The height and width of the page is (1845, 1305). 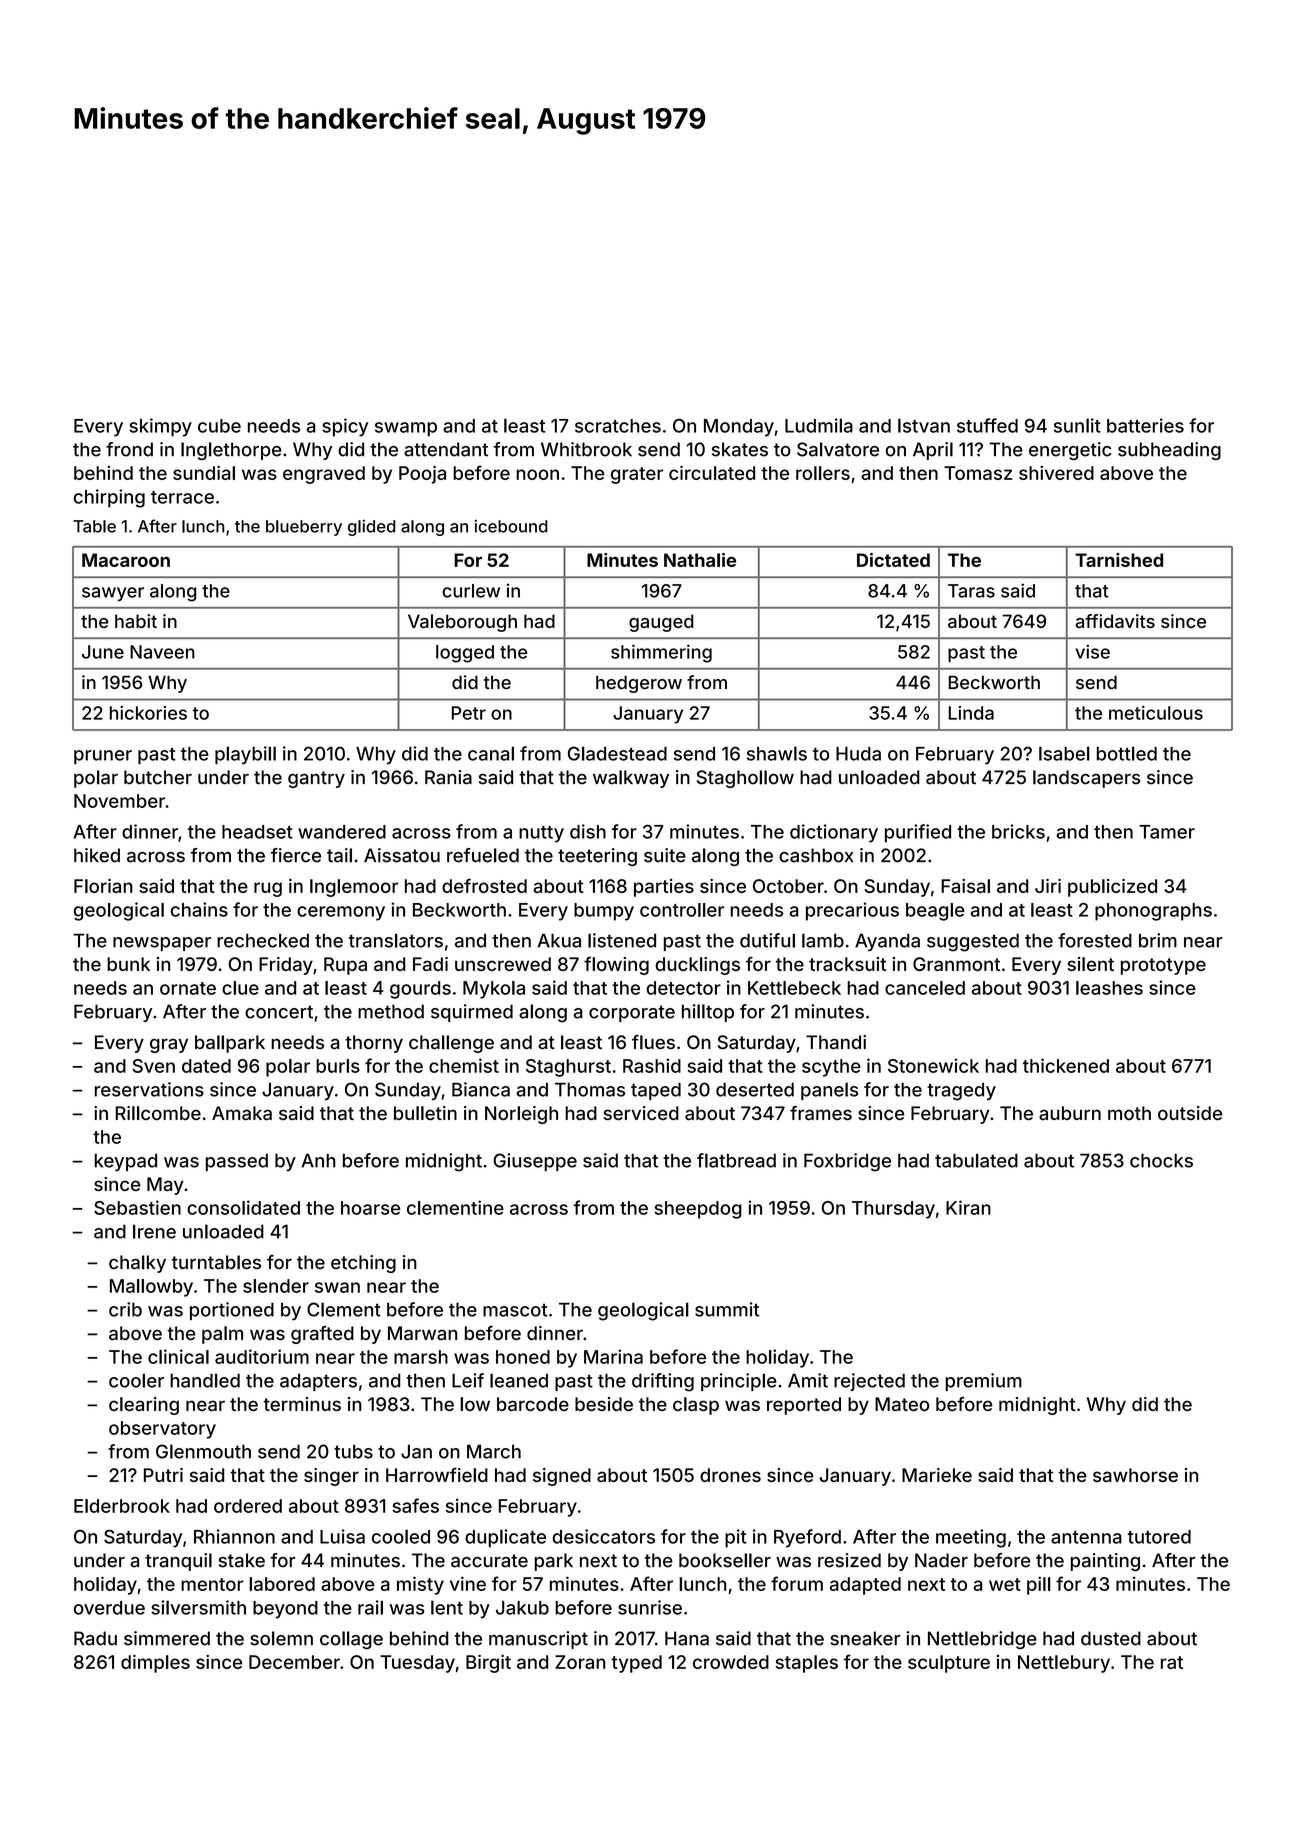 I want to click on Ludmila, so click(x=819, y=425).
